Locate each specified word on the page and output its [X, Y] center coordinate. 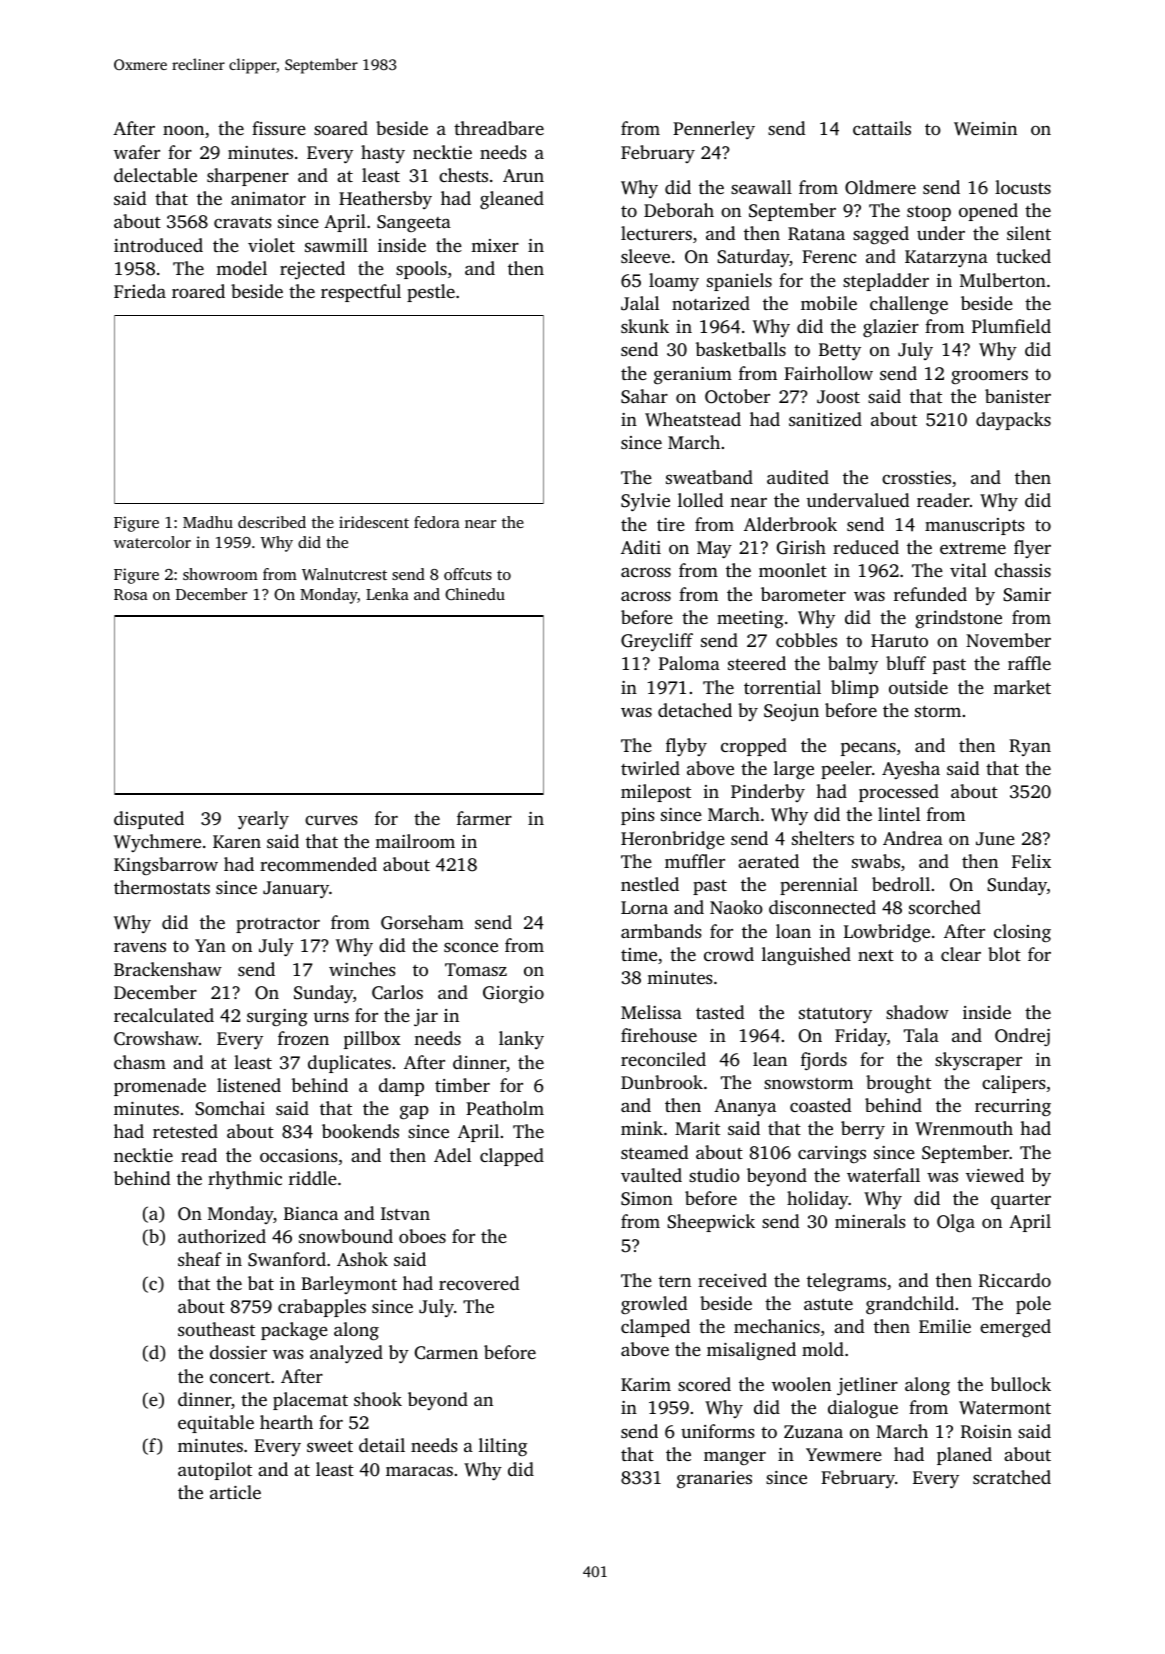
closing [1022, 933]
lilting [503, 1447]
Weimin [985, 129]
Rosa [131, 594]
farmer [484, 818]
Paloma [689, 663]
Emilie [945, 1326]
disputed [149, 820]
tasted [720, 1012]
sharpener [248, 177]
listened [249, 1085]
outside [918, 687]
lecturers [656, 233]
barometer [803, 594]
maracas [419, 1471]
